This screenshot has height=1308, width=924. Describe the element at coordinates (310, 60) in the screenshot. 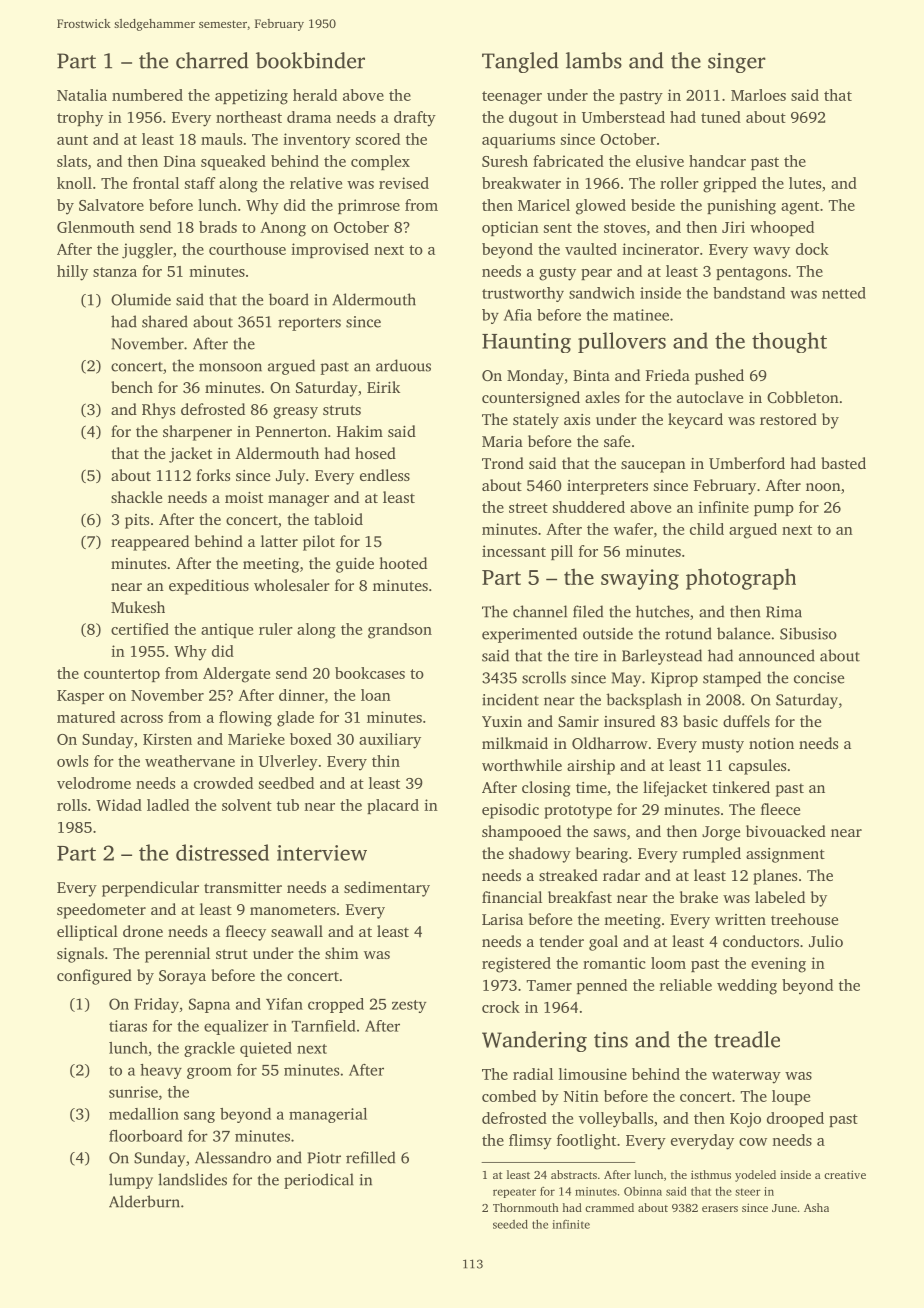

I see `bookbinder` at that location.
